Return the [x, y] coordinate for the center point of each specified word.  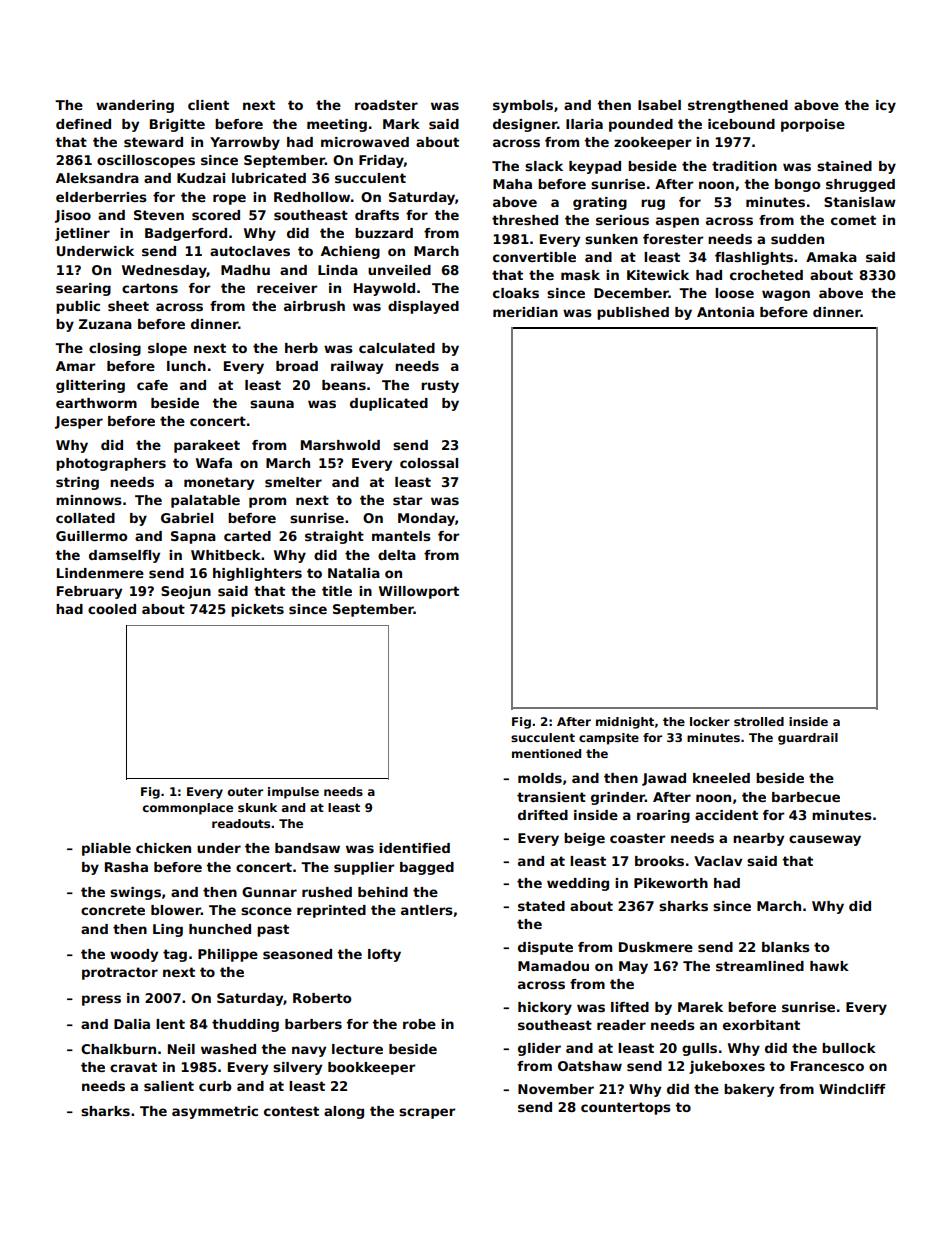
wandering [135, 106]
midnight [625, 723]
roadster [386, 105]
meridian [525, 312]
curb [215, 1086]
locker [710, 721]
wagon [786, 295]
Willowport [419, 592]
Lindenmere [100, 573]
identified [414, 848]
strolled [759, 721]
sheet [128, 306]
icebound [741, 124]
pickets [257, 610]
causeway [825, 840]
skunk [257, 807]
